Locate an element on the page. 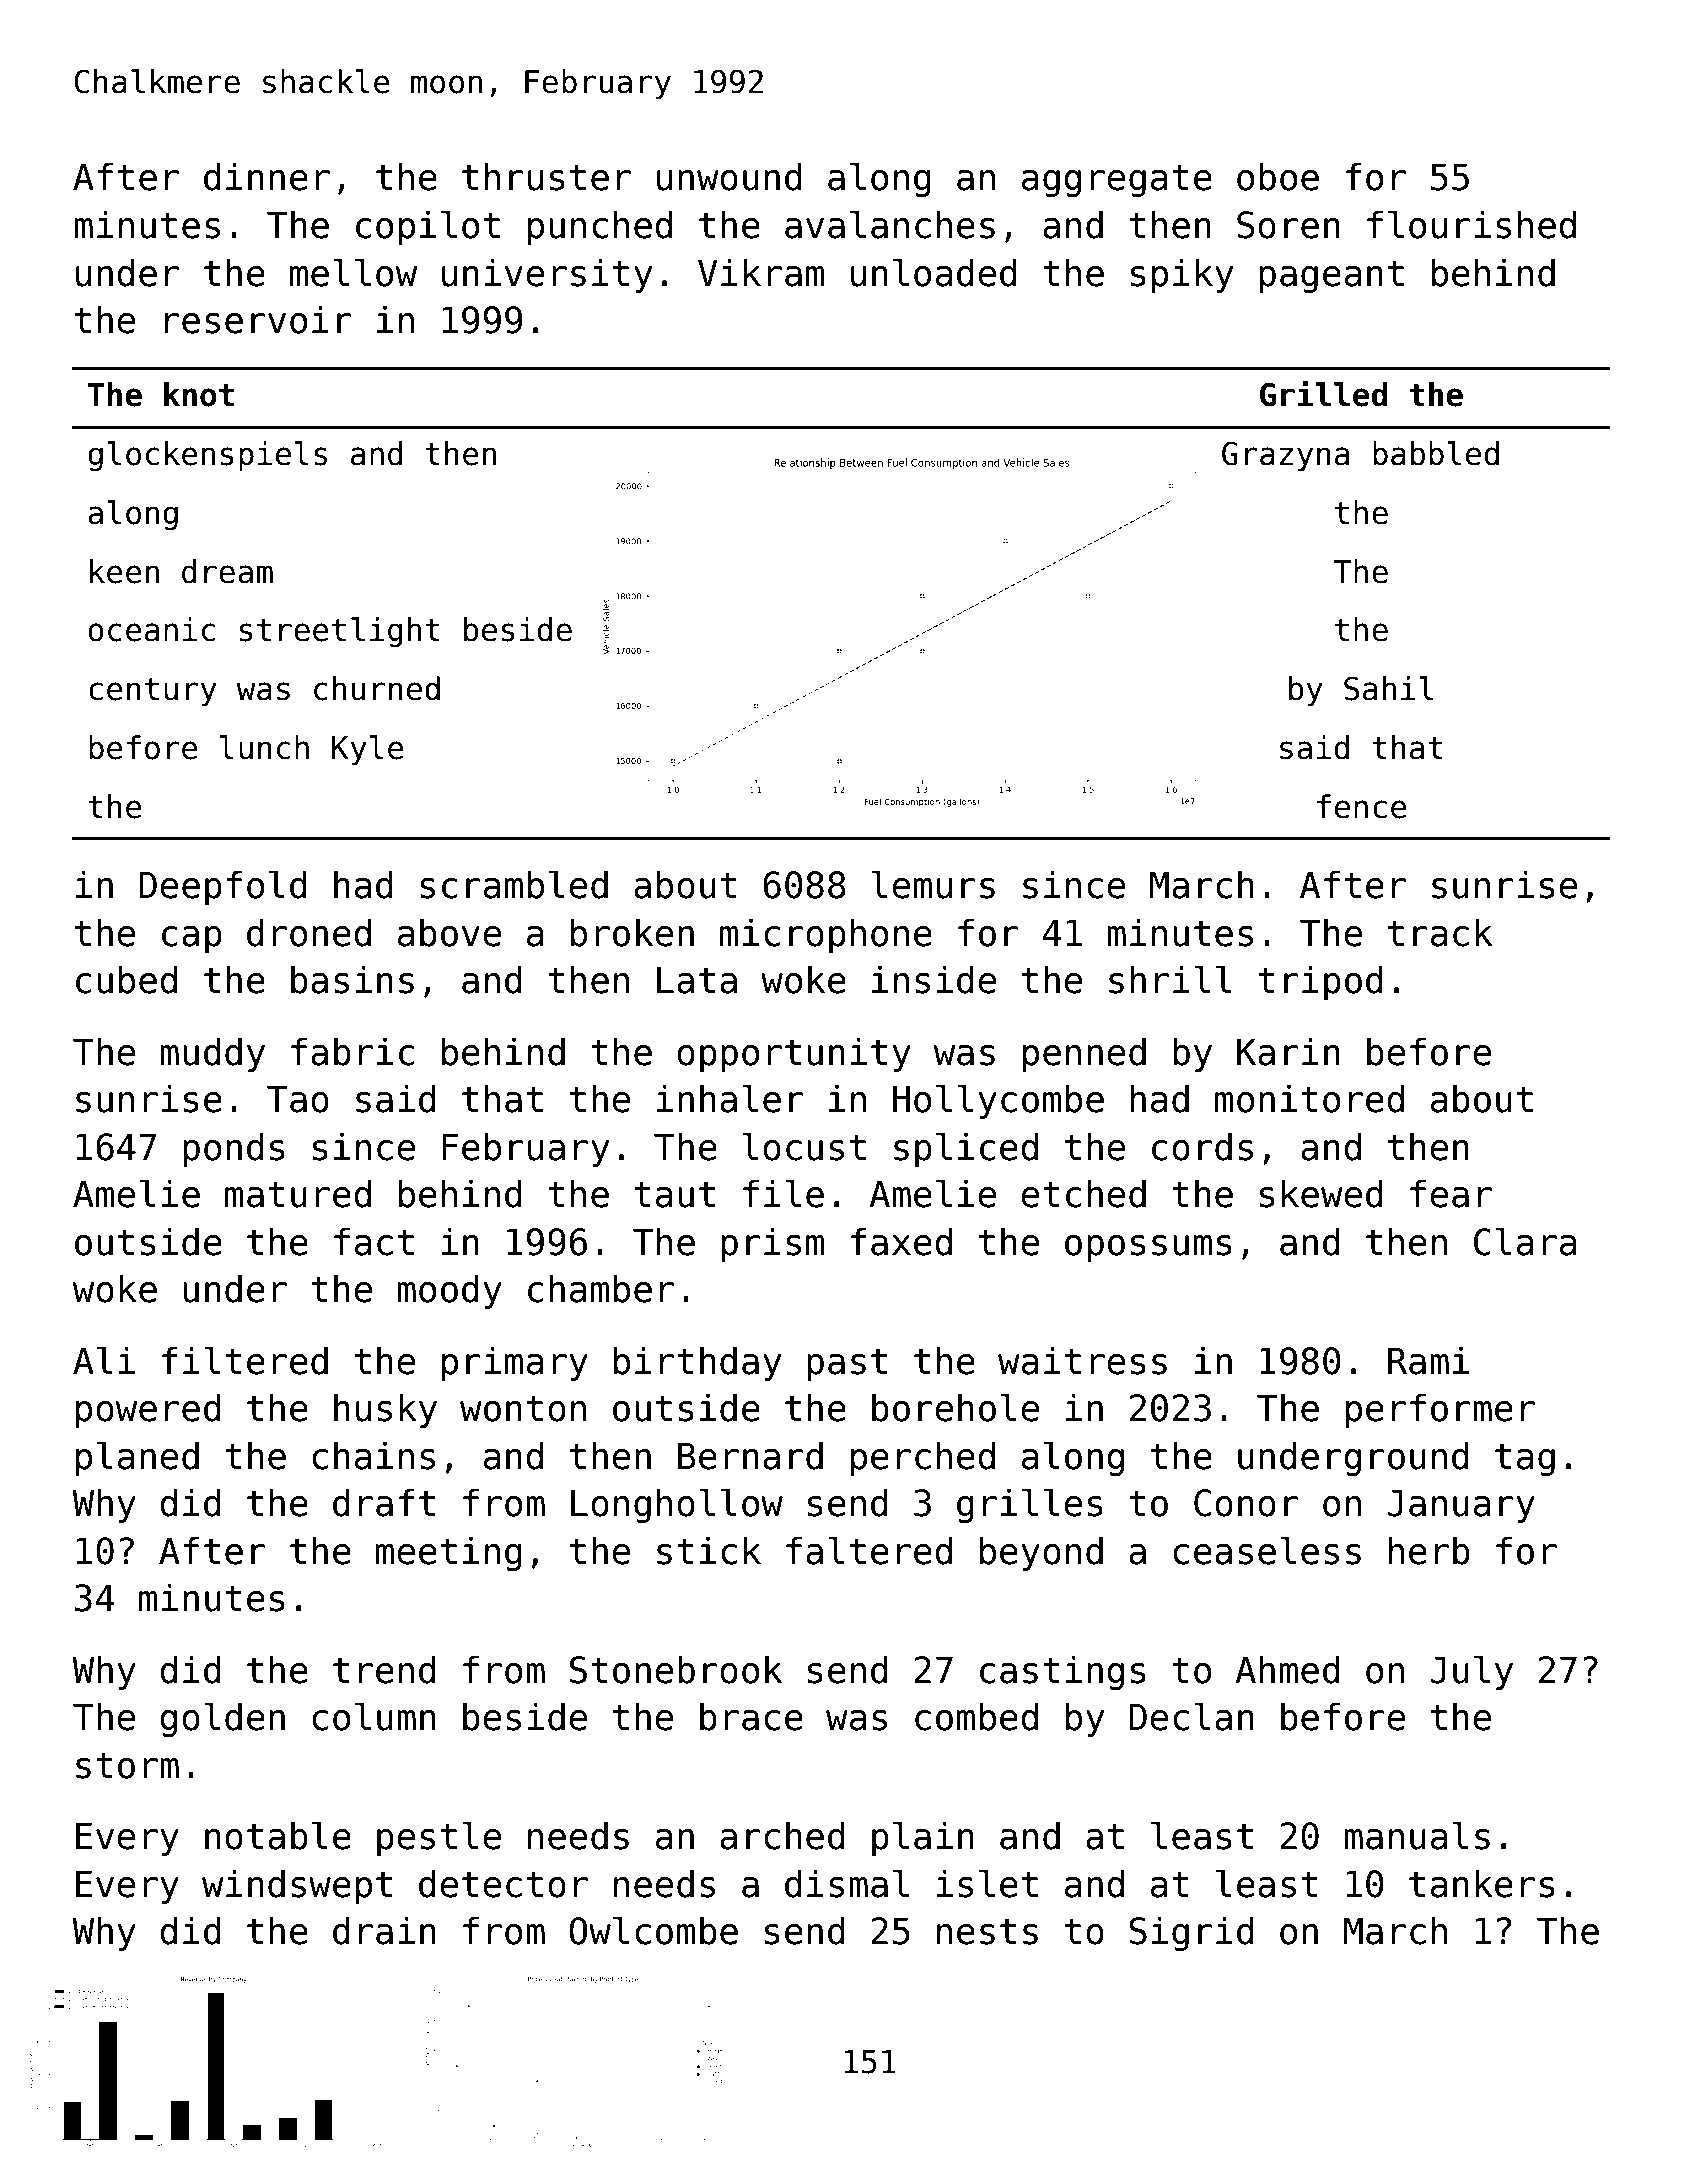 This image has height=2178, width=1683. skewed is located at coordinates (1321, 1193).
